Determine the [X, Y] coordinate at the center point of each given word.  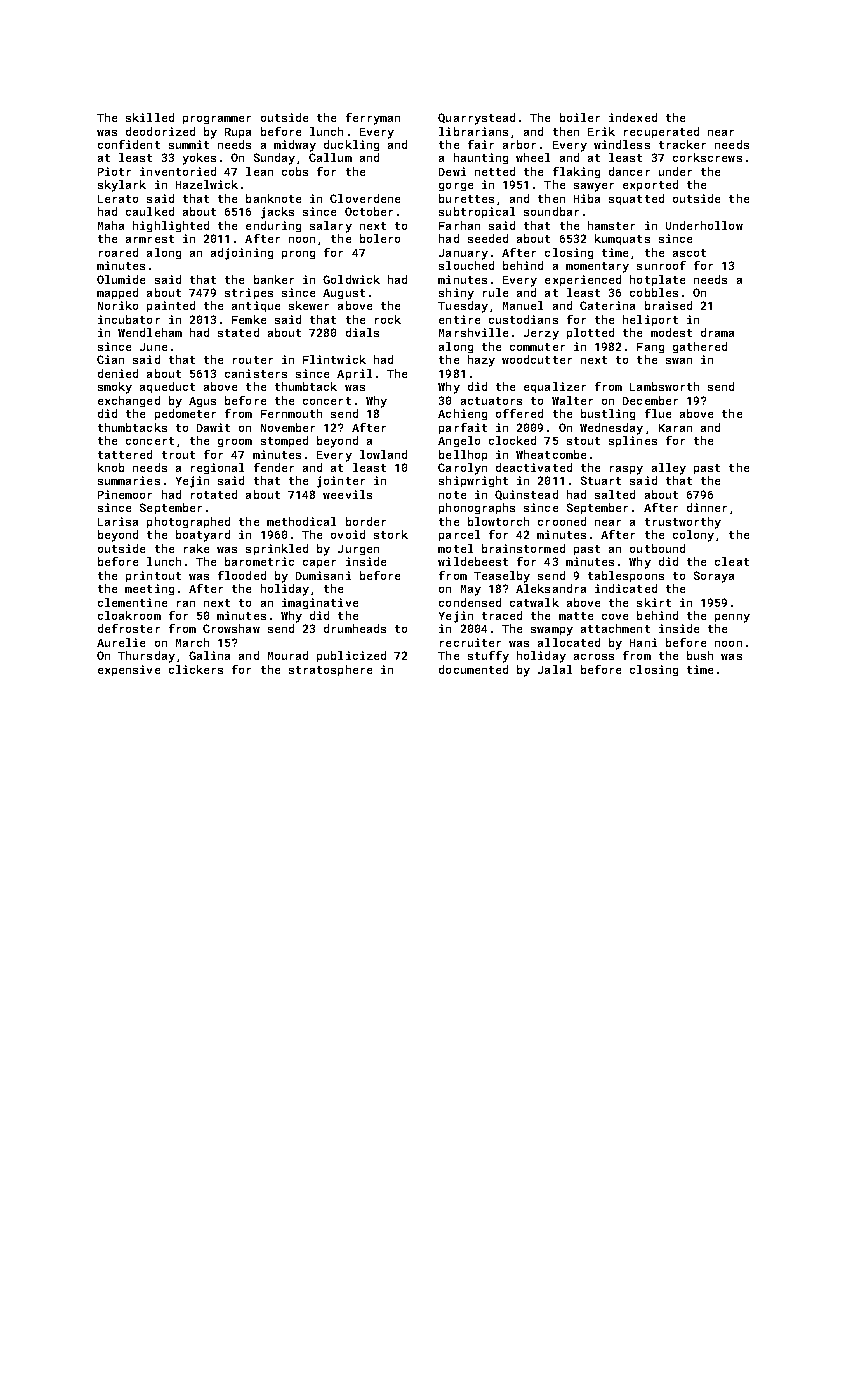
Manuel [523, 305]
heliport [650, 320]
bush [700, 655]
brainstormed [523, 548]
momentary [597, 267]
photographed [188, 522]
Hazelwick [207, 184]
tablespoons [626, 576]
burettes [466, 198]
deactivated [534, 467]
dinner [707, 507]
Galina [209, 655]
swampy [552, 631]
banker [274, 279]
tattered [125, 454]
